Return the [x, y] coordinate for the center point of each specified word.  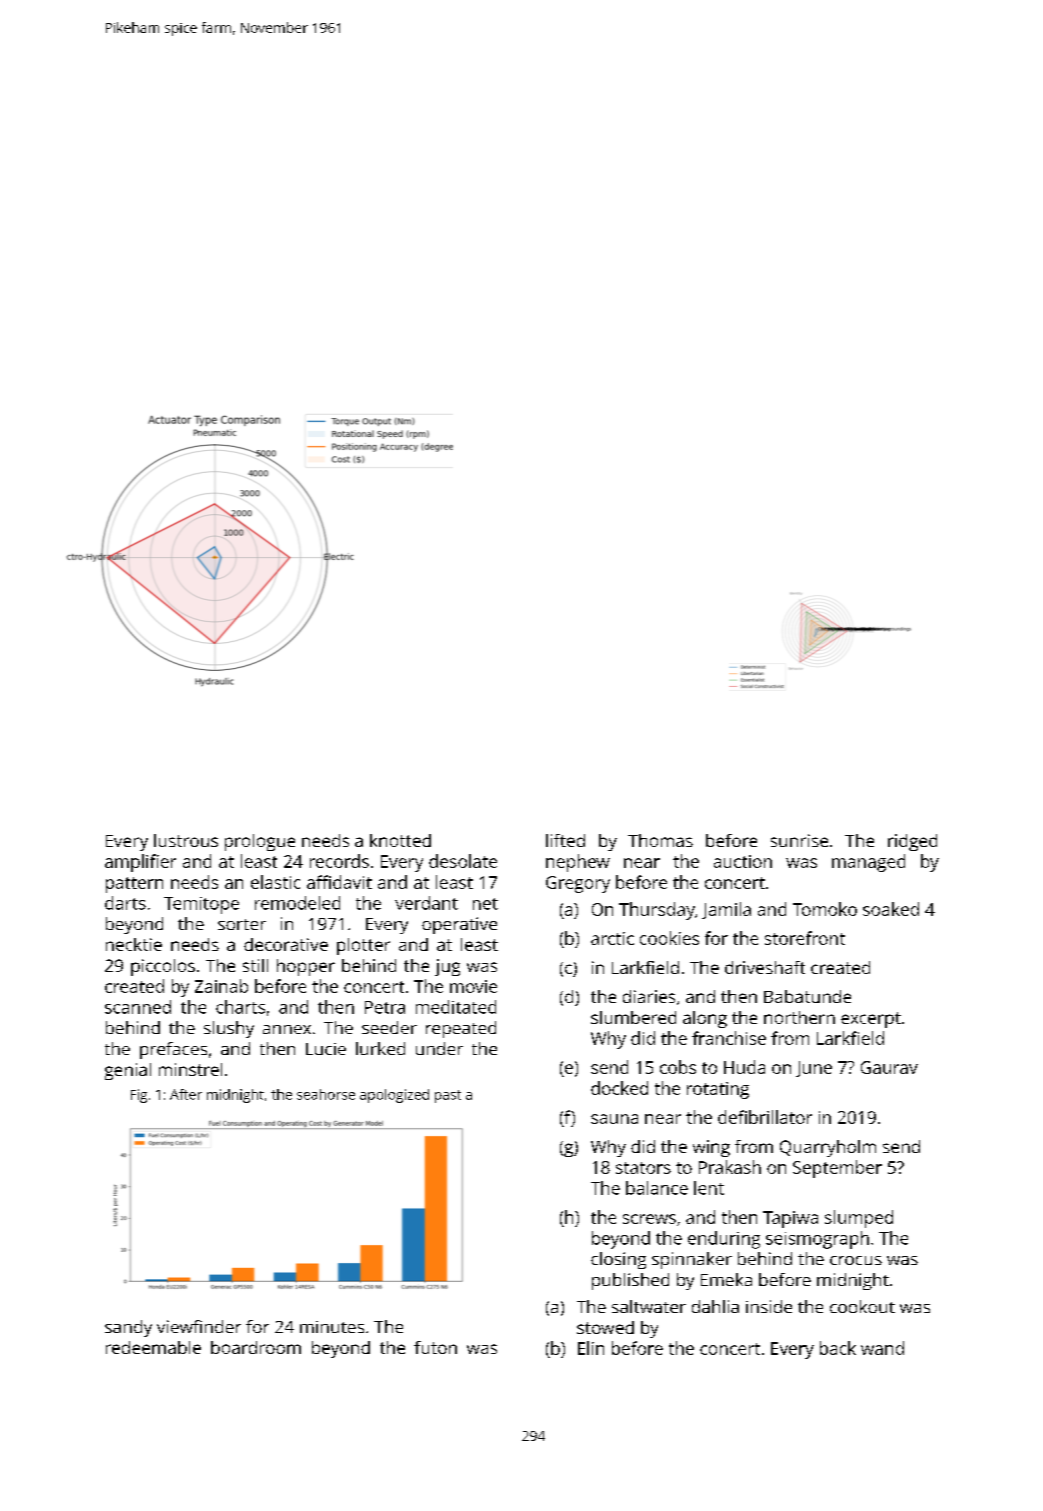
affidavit [339, 882]
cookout [862, 1306]
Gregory [578, 884]
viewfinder [199, 1326]
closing [618, 1260]
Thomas [660, 840]
